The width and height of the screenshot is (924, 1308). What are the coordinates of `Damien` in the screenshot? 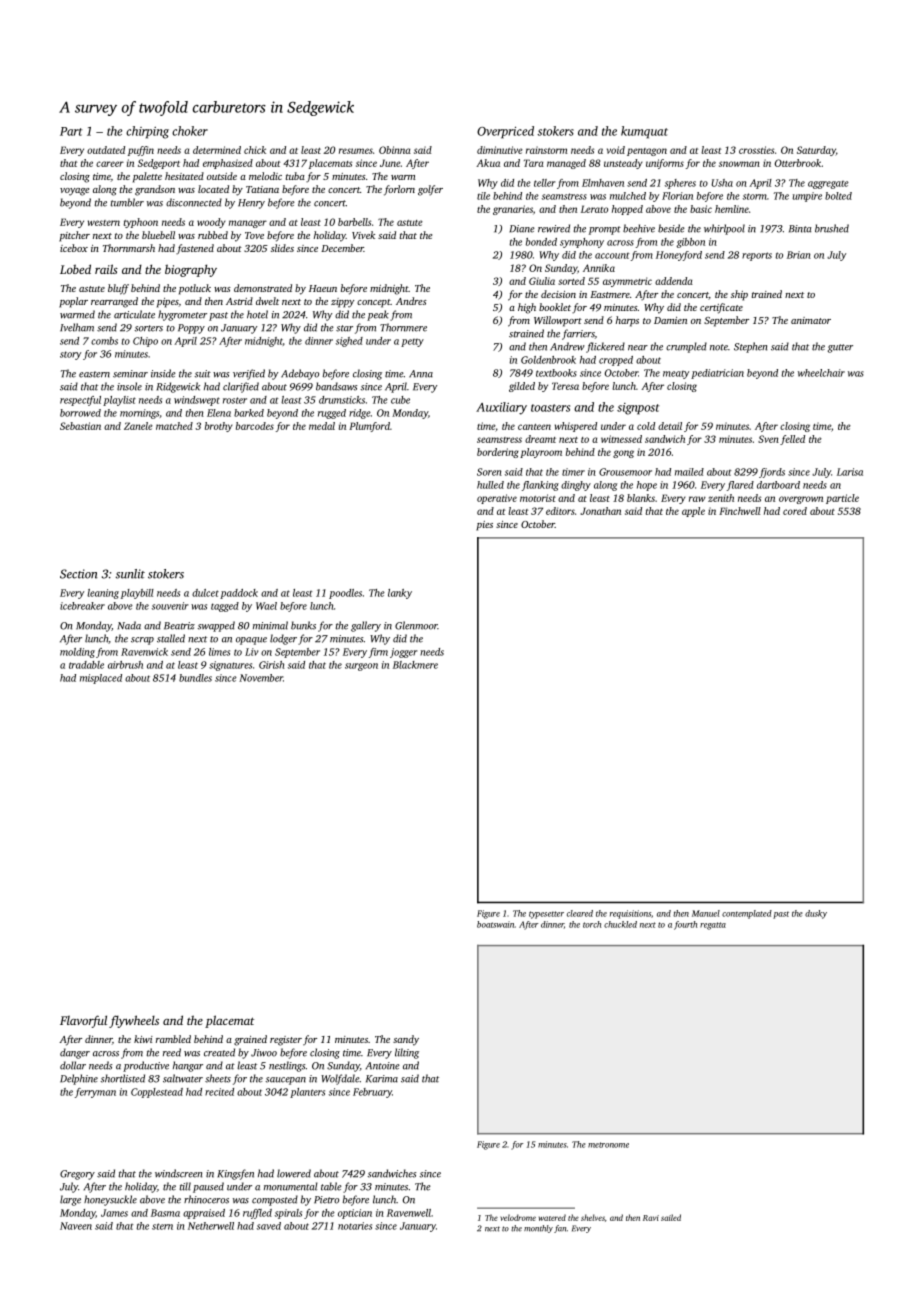 It's located at (670, 320).
